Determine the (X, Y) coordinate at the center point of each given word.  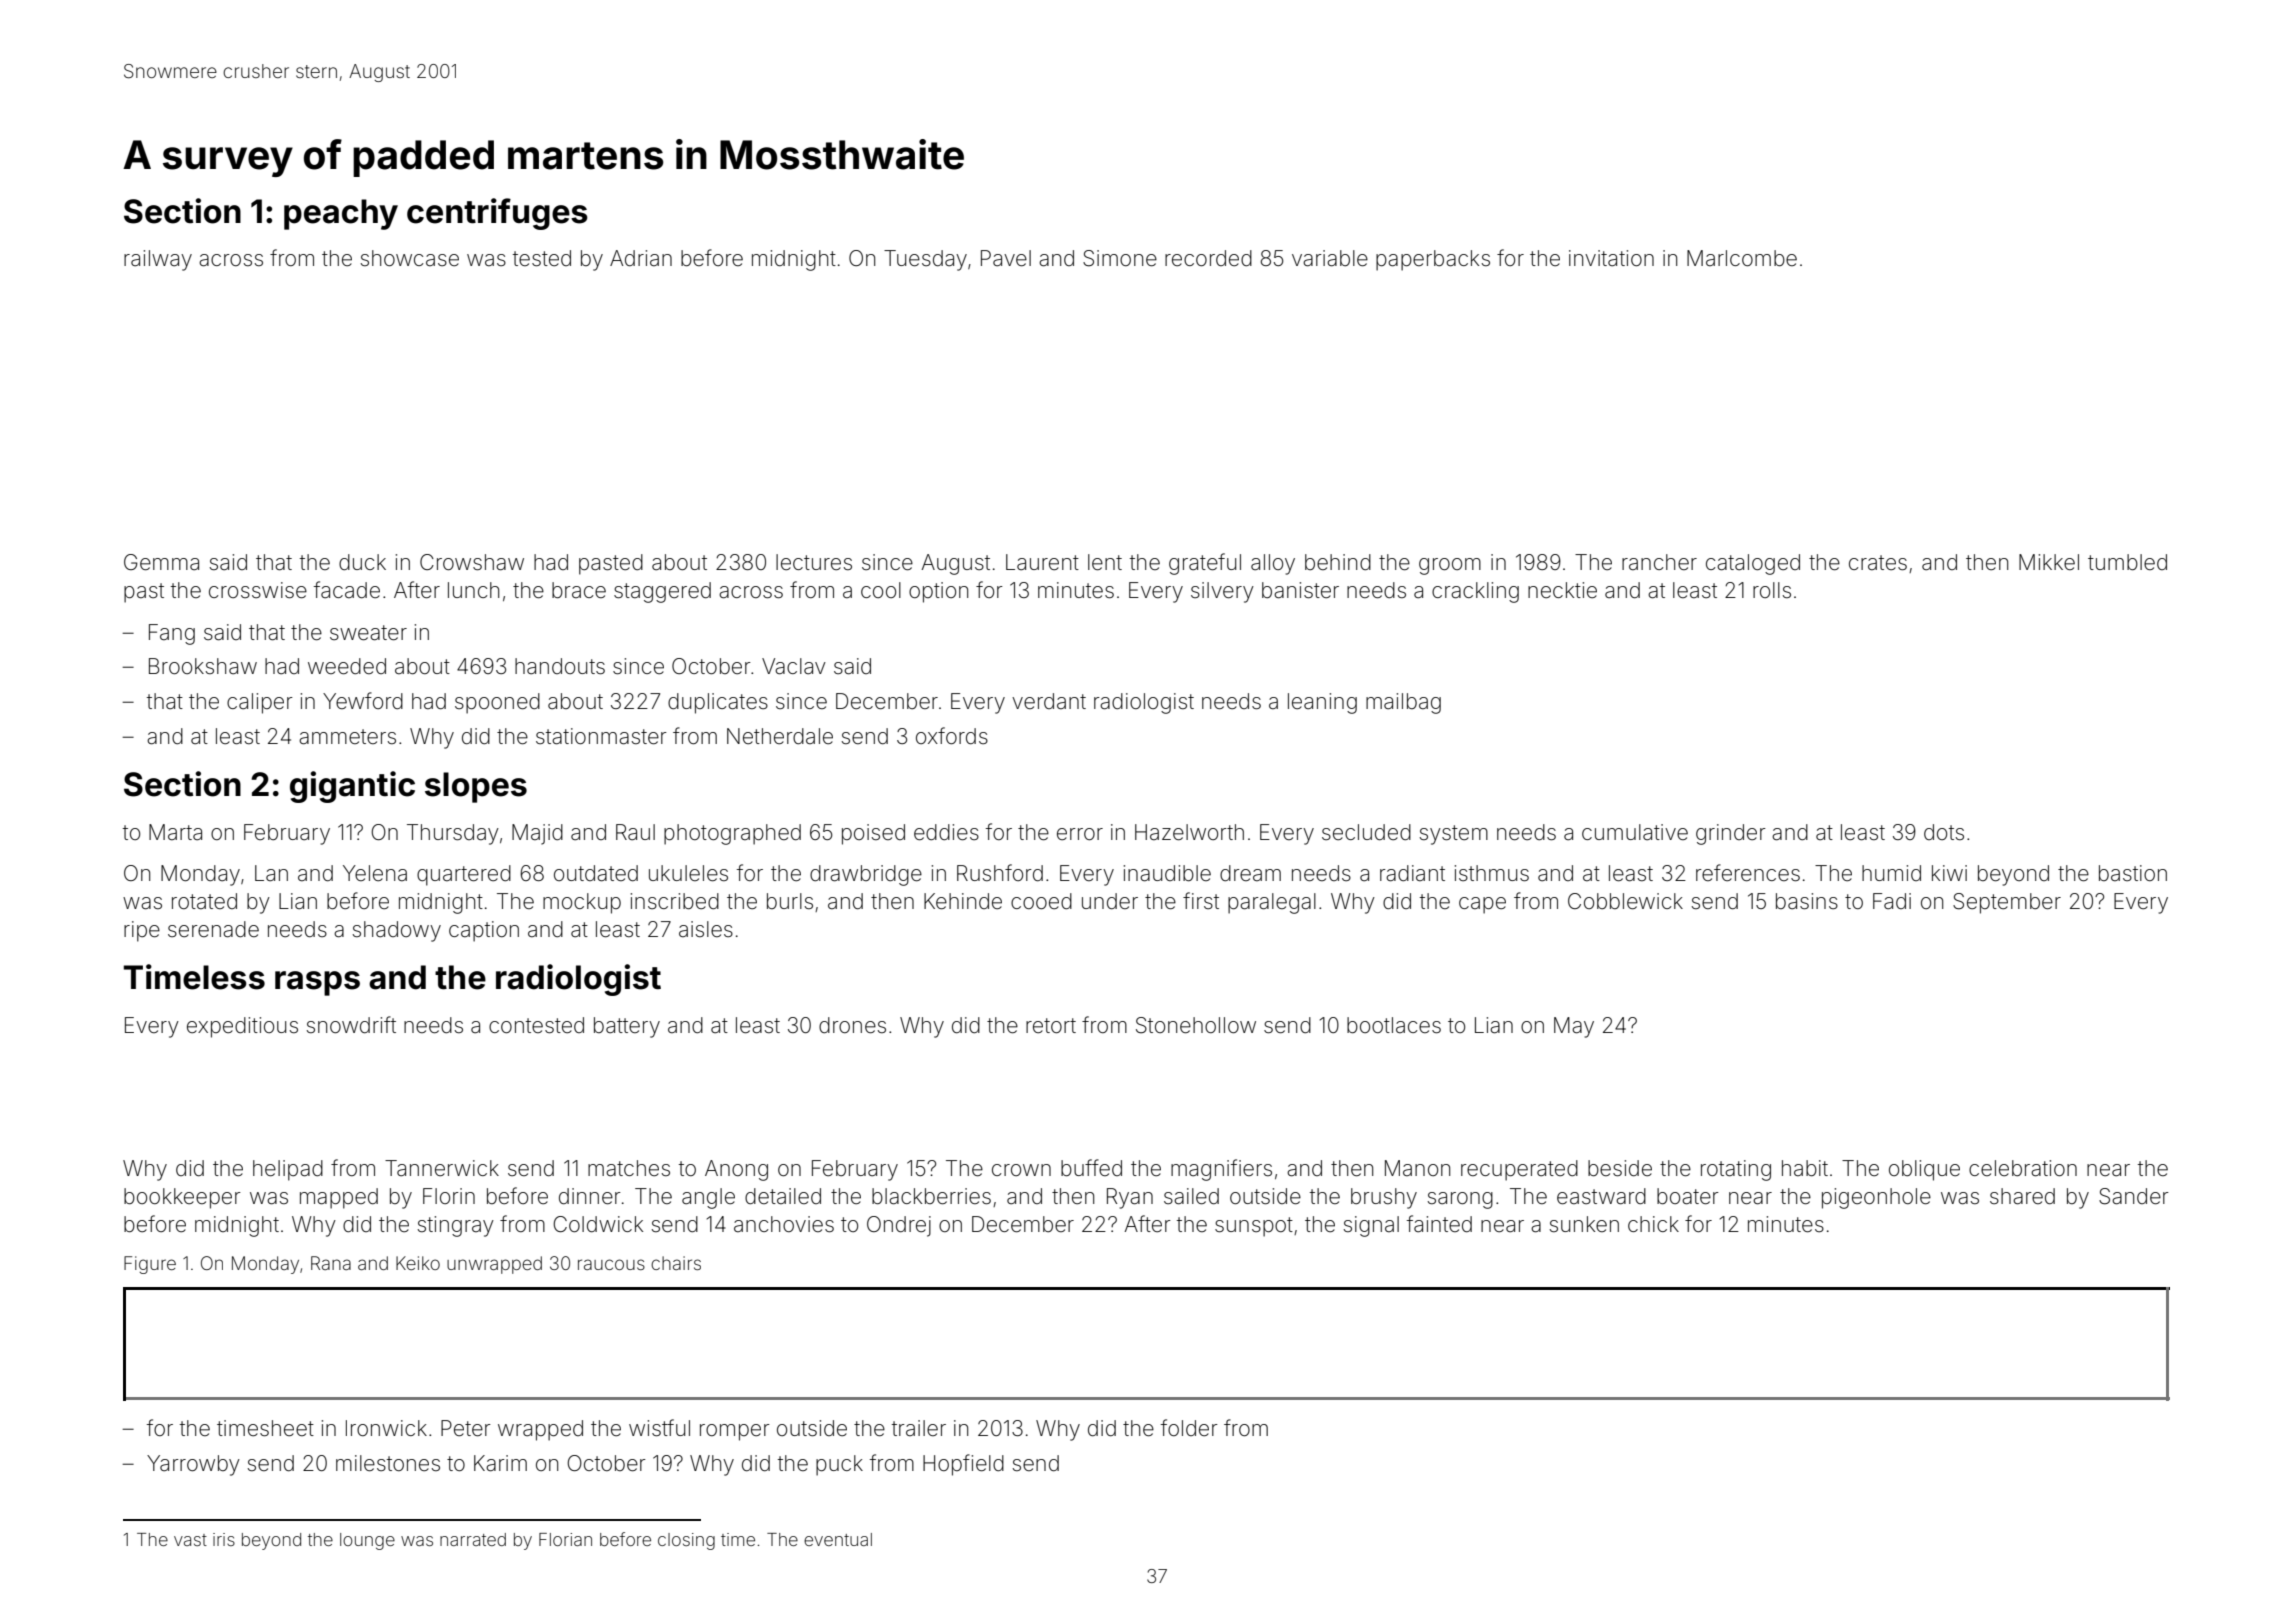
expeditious (242, 1027)
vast (190, 1540)
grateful (1205, 564)
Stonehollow (1196, 1025)
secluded (1366, 832)
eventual (838, 1539)
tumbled (2127, 562)
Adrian (641, 258)
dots (1944, 832)
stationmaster (601, 736)
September (2007, 903)
